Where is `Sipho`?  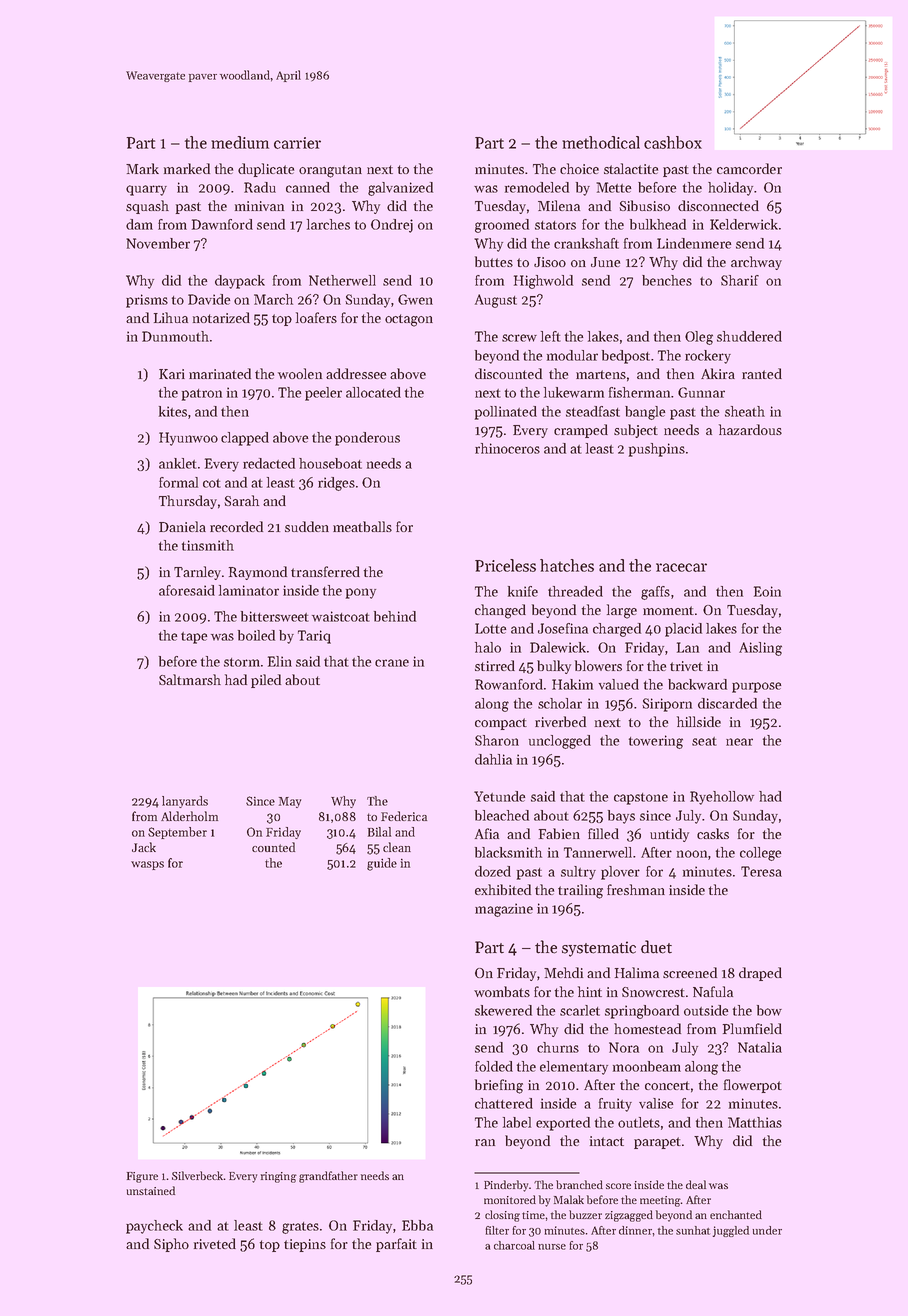 Sipho is located at coordinates (171, 1245).
